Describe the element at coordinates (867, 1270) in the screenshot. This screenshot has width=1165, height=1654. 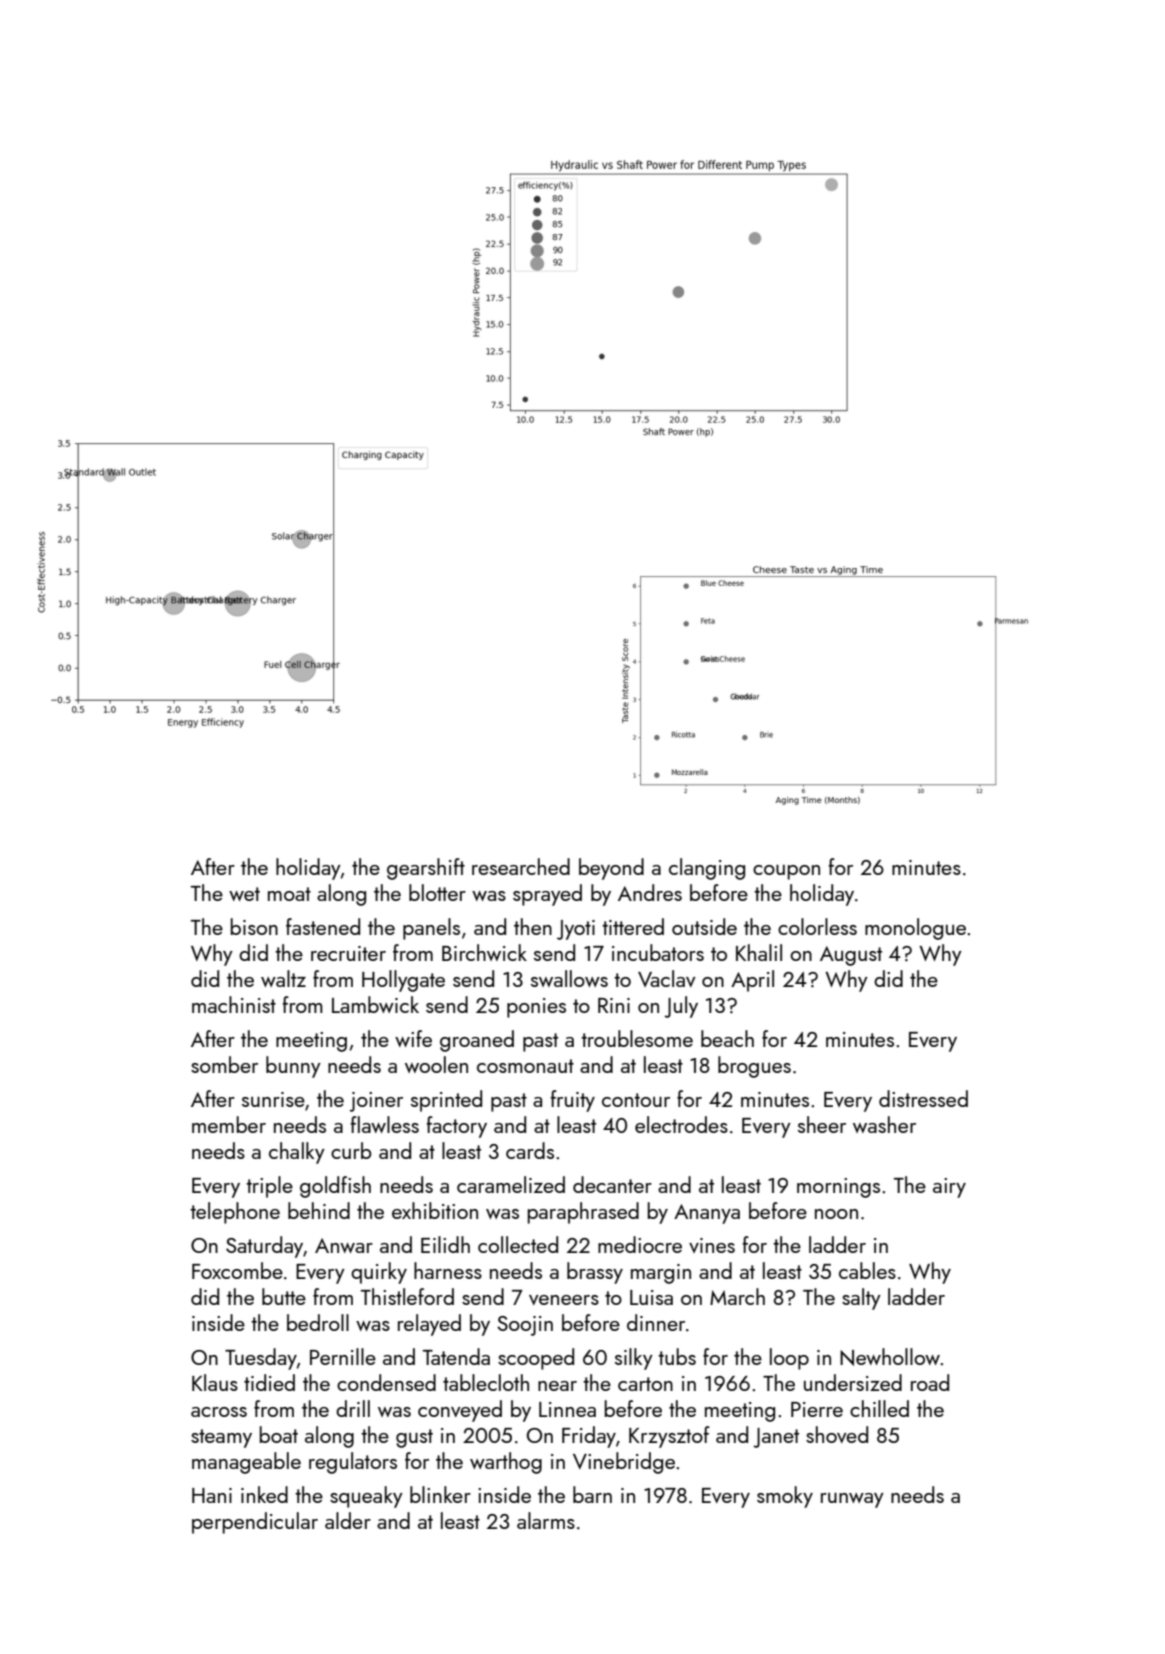
I see `cables` at that location.
